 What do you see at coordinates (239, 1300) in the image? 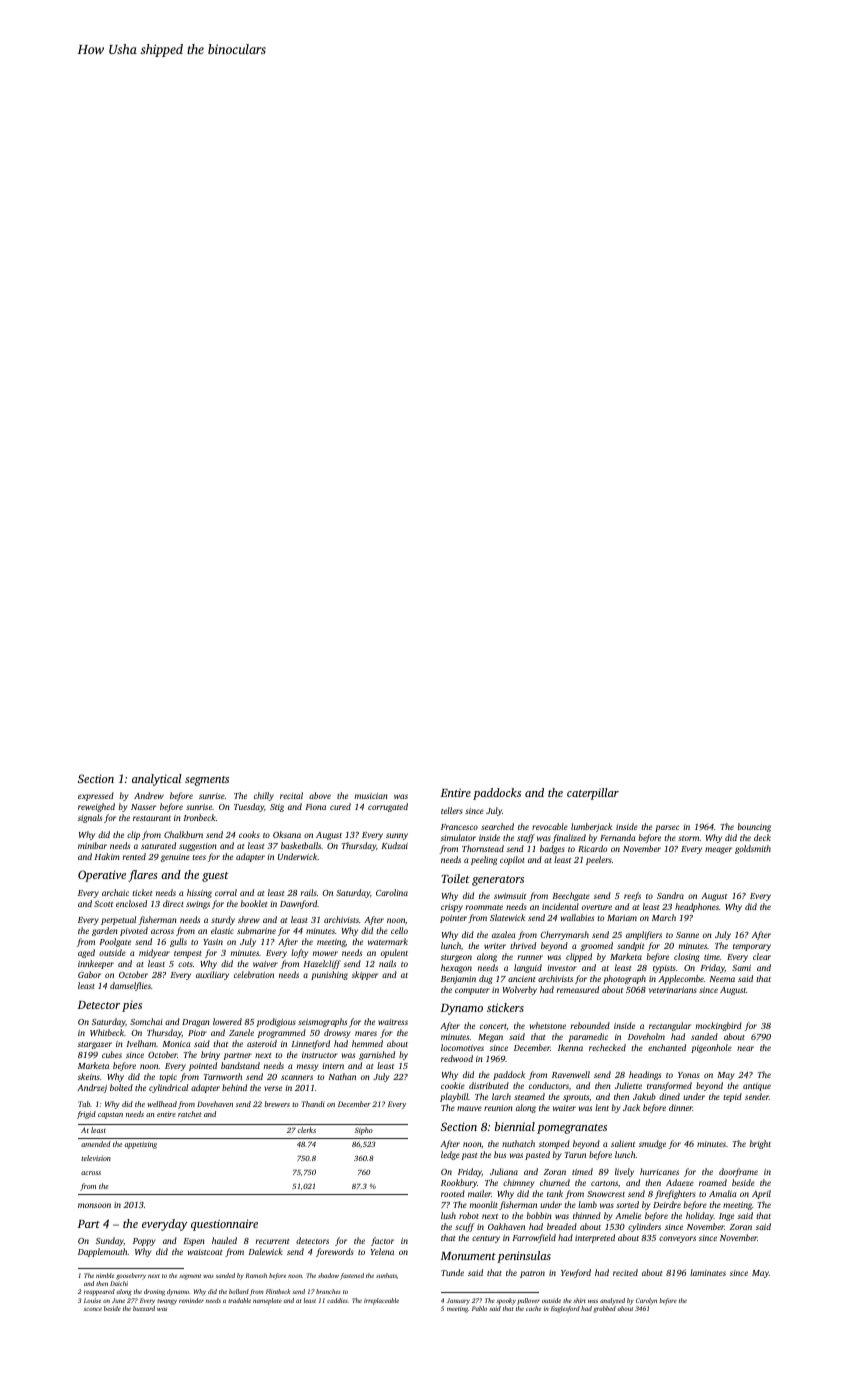
I see `tradable` at bounding box center [239, 1300].
